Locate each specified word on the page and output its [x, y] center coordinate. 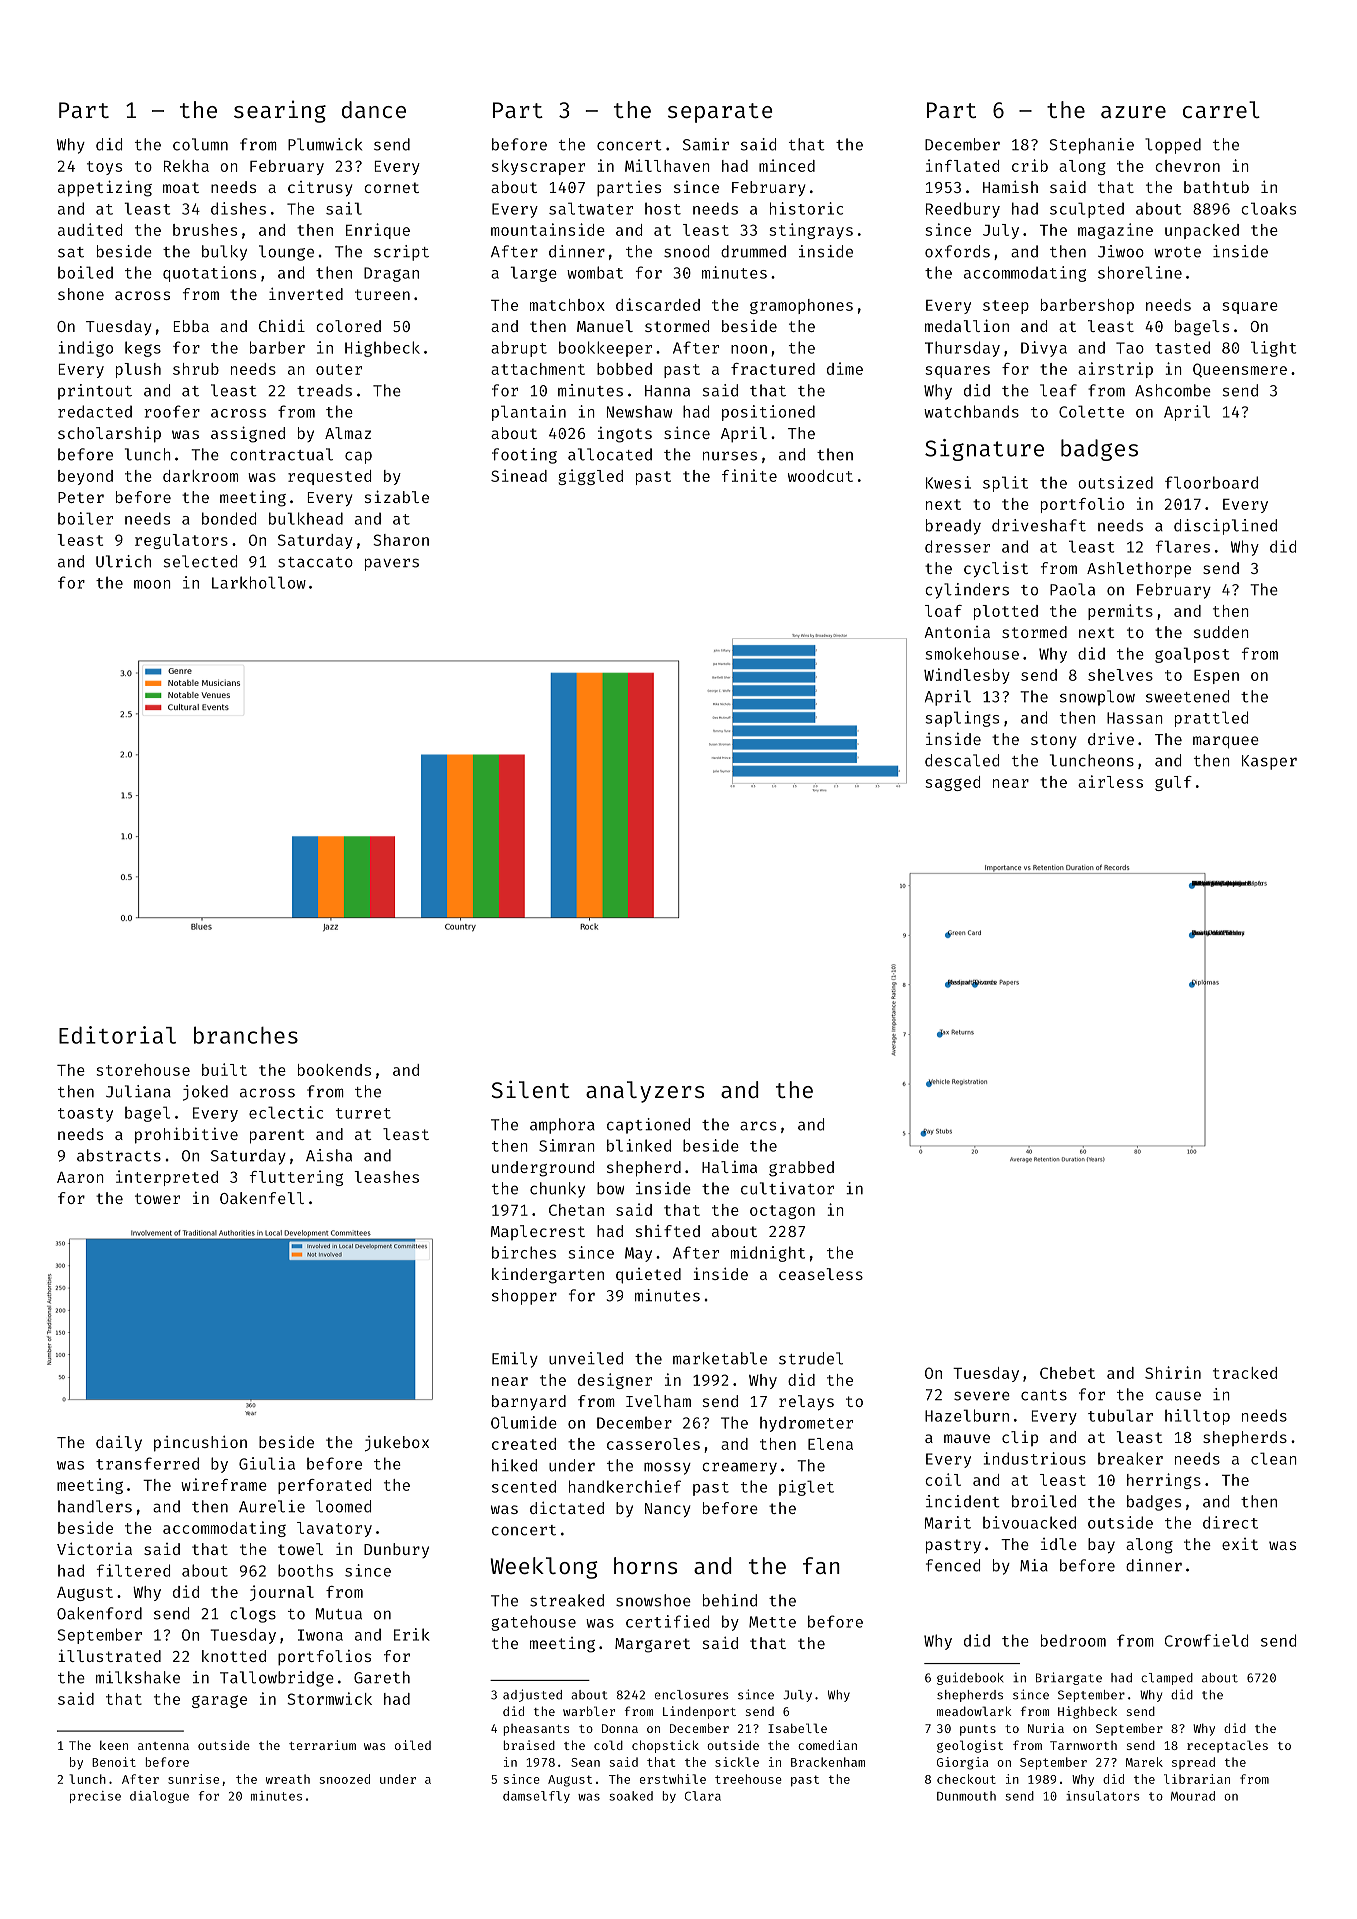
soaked [631, 1796]
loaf [943, 611]
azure [1133, 112]
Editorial [117, 1035]
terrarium [322, 1745]
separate [720, 113]
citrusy [320, 188]
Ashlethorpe [1139, 570]
